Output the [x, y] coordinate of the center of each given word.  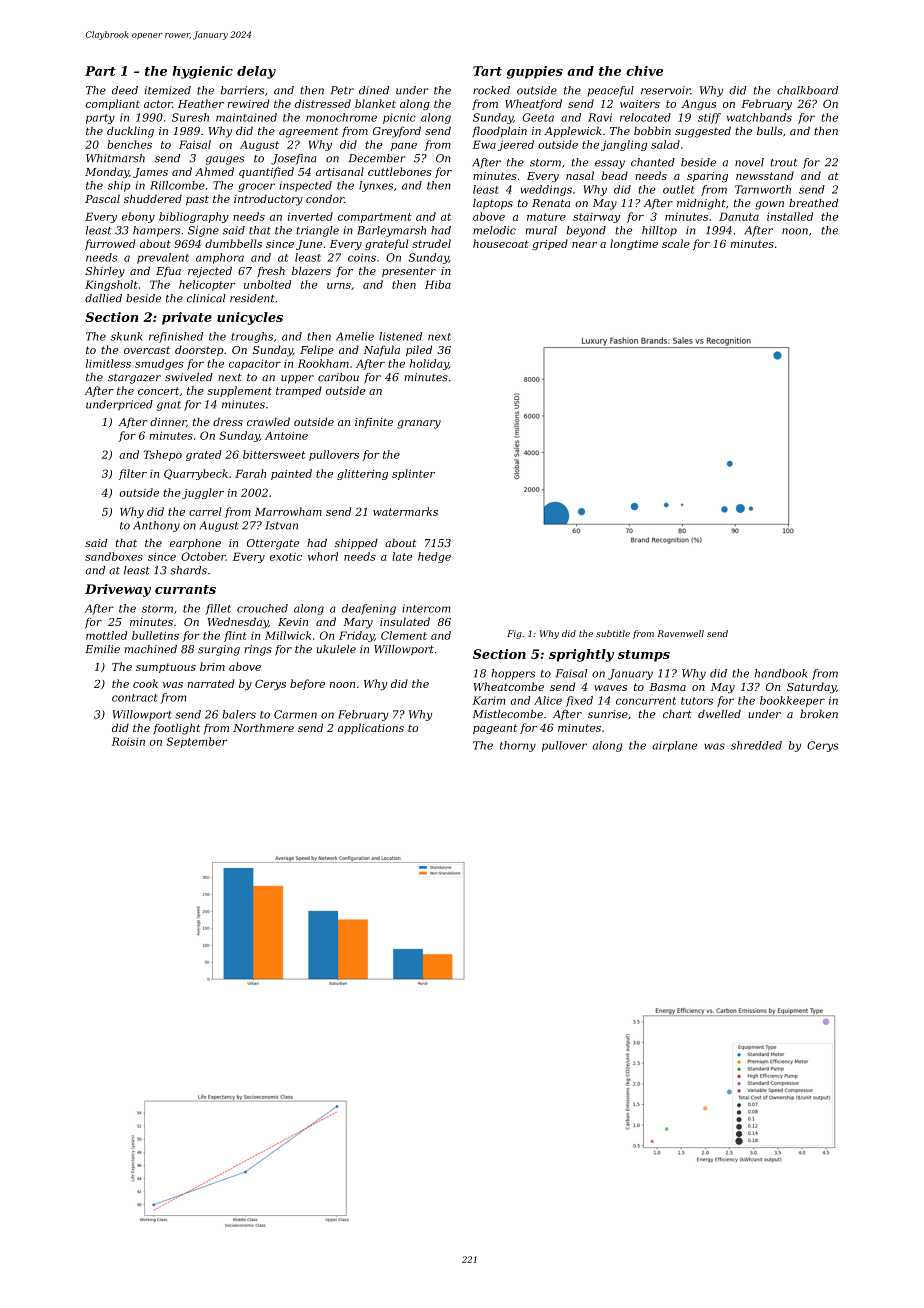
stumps [644, 656]
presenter [409, 272]
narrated [211, 683]
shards [188, 570]
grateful [386, 244]
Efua [168, 272]
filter [133, 474]
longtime [634, 244]
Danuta [739, 216]
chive [644, 71]
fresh [271, 271]
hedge [434, 557]
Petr [342, 90]
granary [419, 424]
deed [125, 90]
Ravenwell [680, 633]
